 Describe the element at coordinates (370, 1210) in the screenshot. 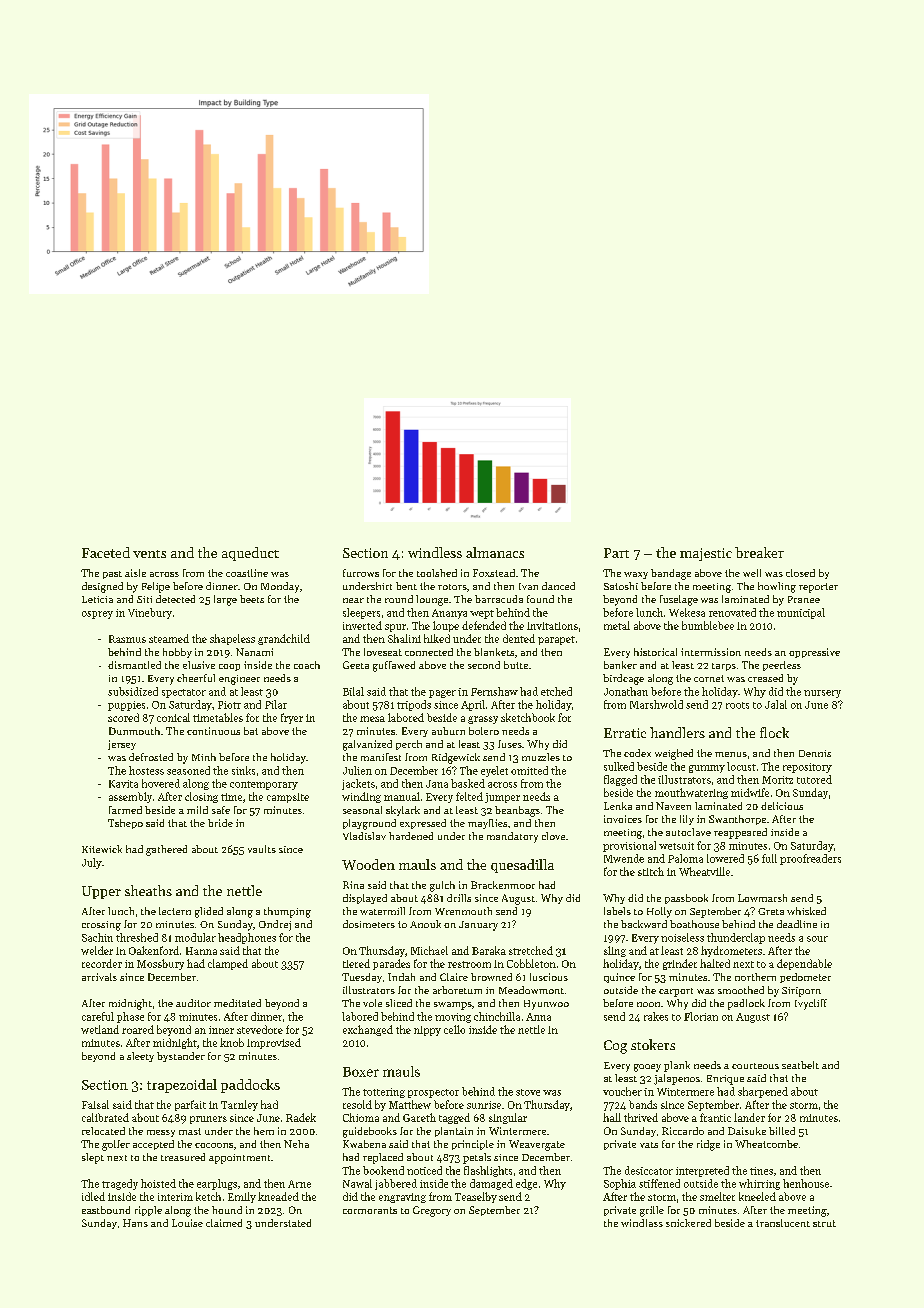

I see `cormorants` at that location.
